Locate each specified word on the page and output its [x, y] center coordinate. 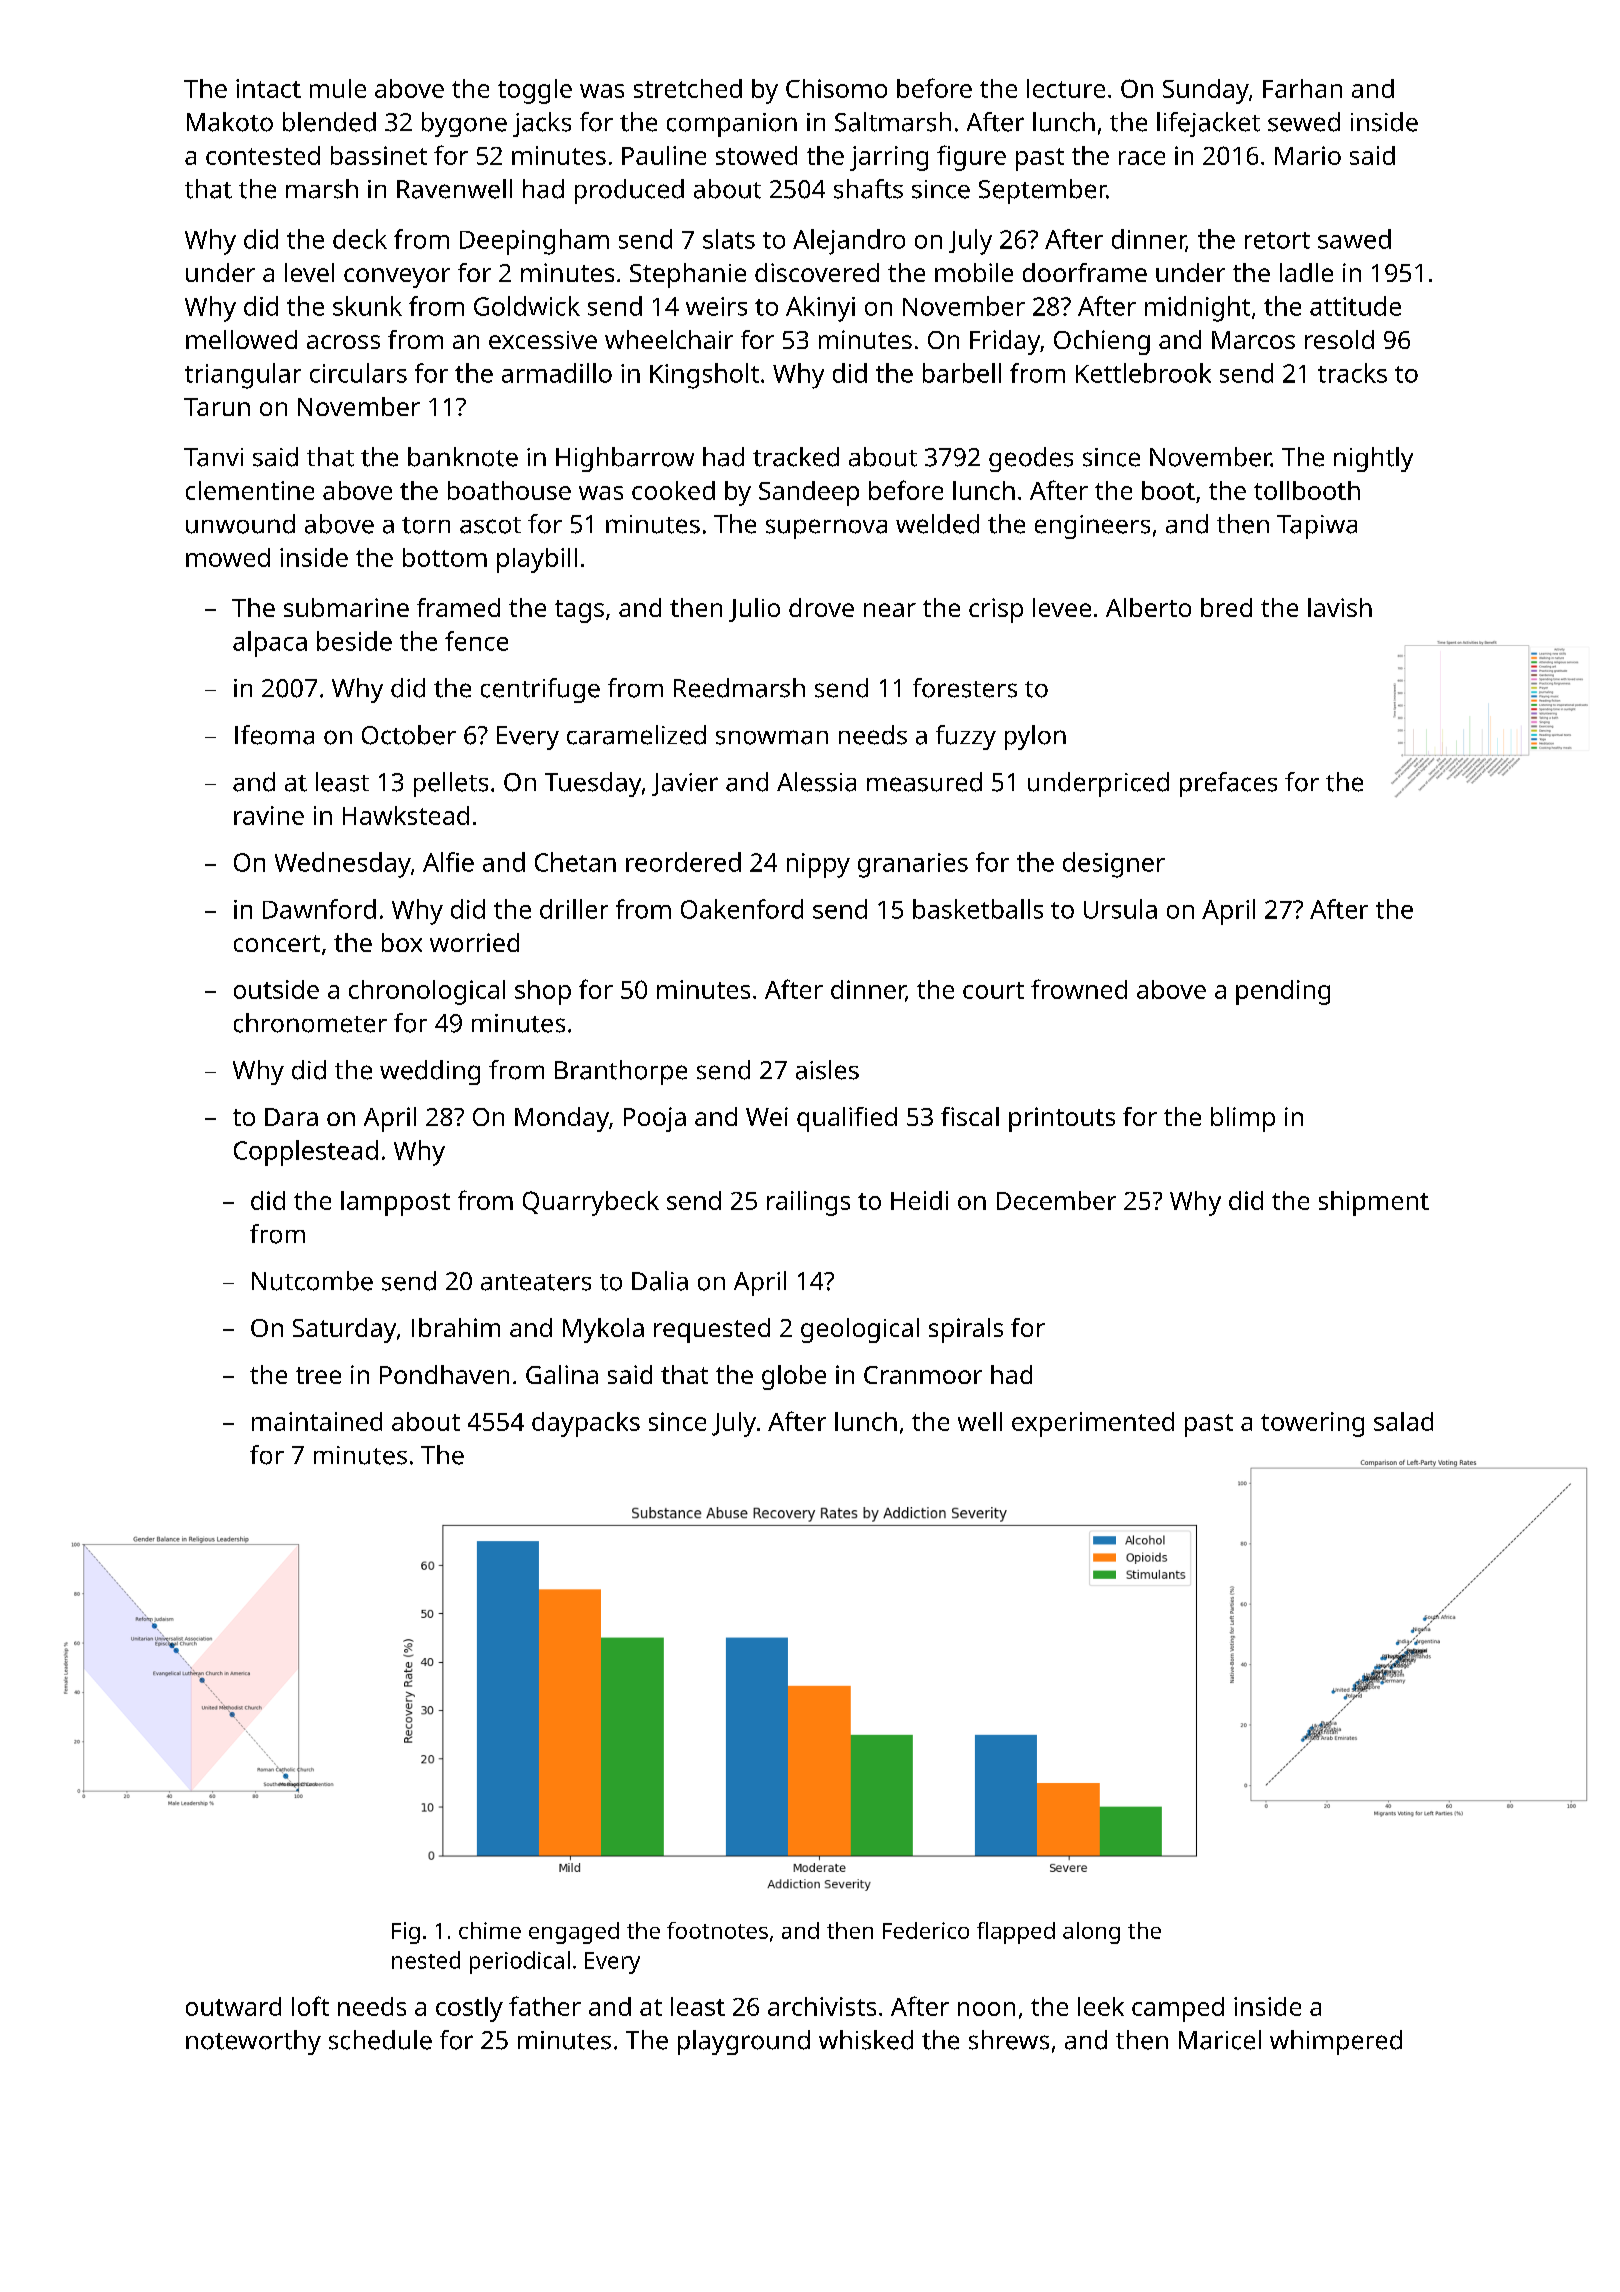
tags [579, 611]
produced [629, 191]
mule [338, 88]
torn [426, 525]
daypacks [586, 1424]
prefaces [1228, 784]
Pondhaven [444, 1374]
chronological [427, 992]
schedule [380, 2040]
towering [1312, 1424]
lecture [1066, 88]
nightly [1373, 459]
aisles [827, 1070]
